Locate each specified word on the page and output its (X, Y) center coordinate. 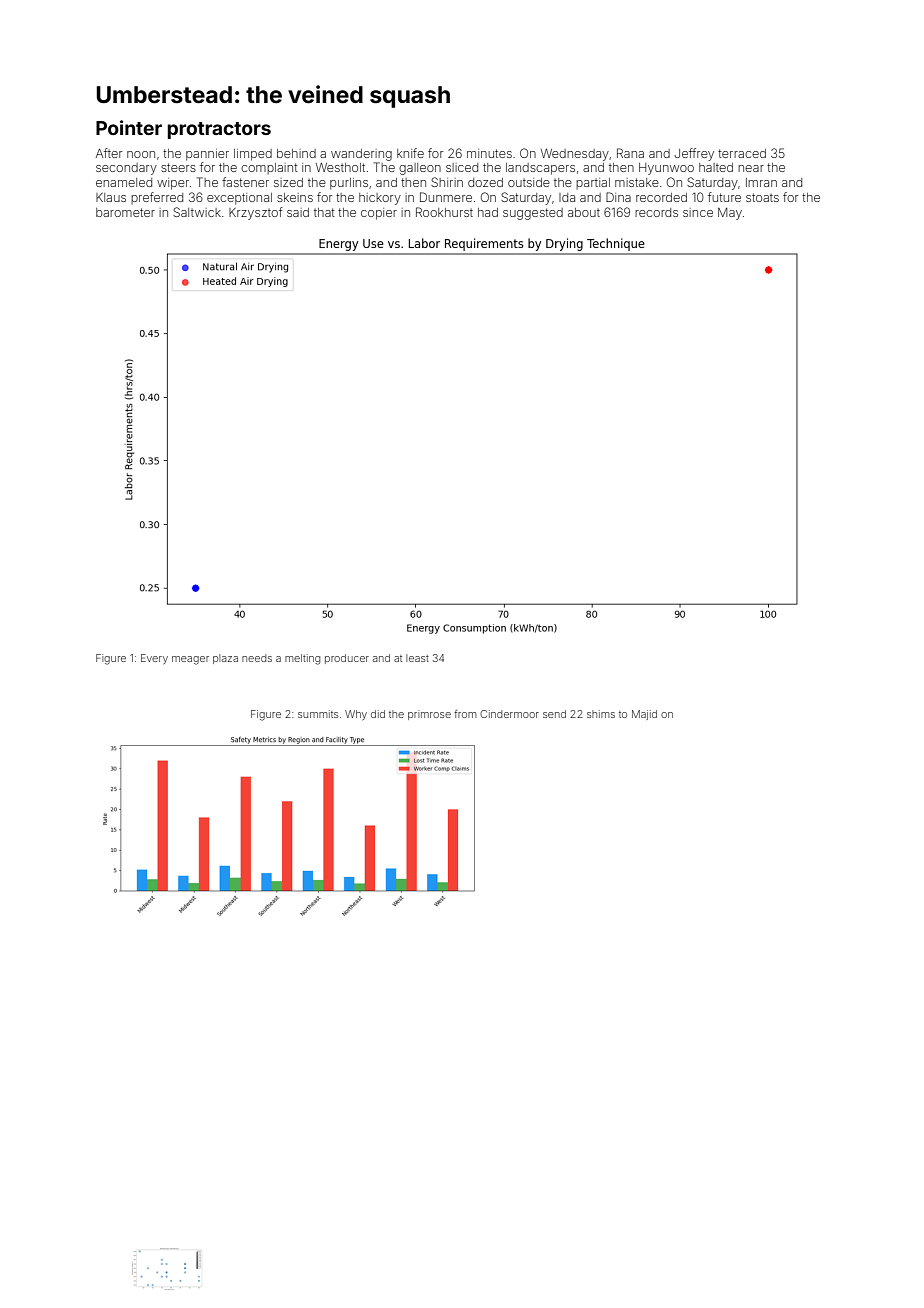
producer (347, 659)
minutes (489, 153)
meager (190, 660)
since (698, 212)
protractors (219, 130)
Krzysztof (256, 213)
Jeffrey (694, 154)
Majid (644, 715)
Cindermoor (509, 714)
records (656, 212)
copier (379, 214)
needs (257, 658)
